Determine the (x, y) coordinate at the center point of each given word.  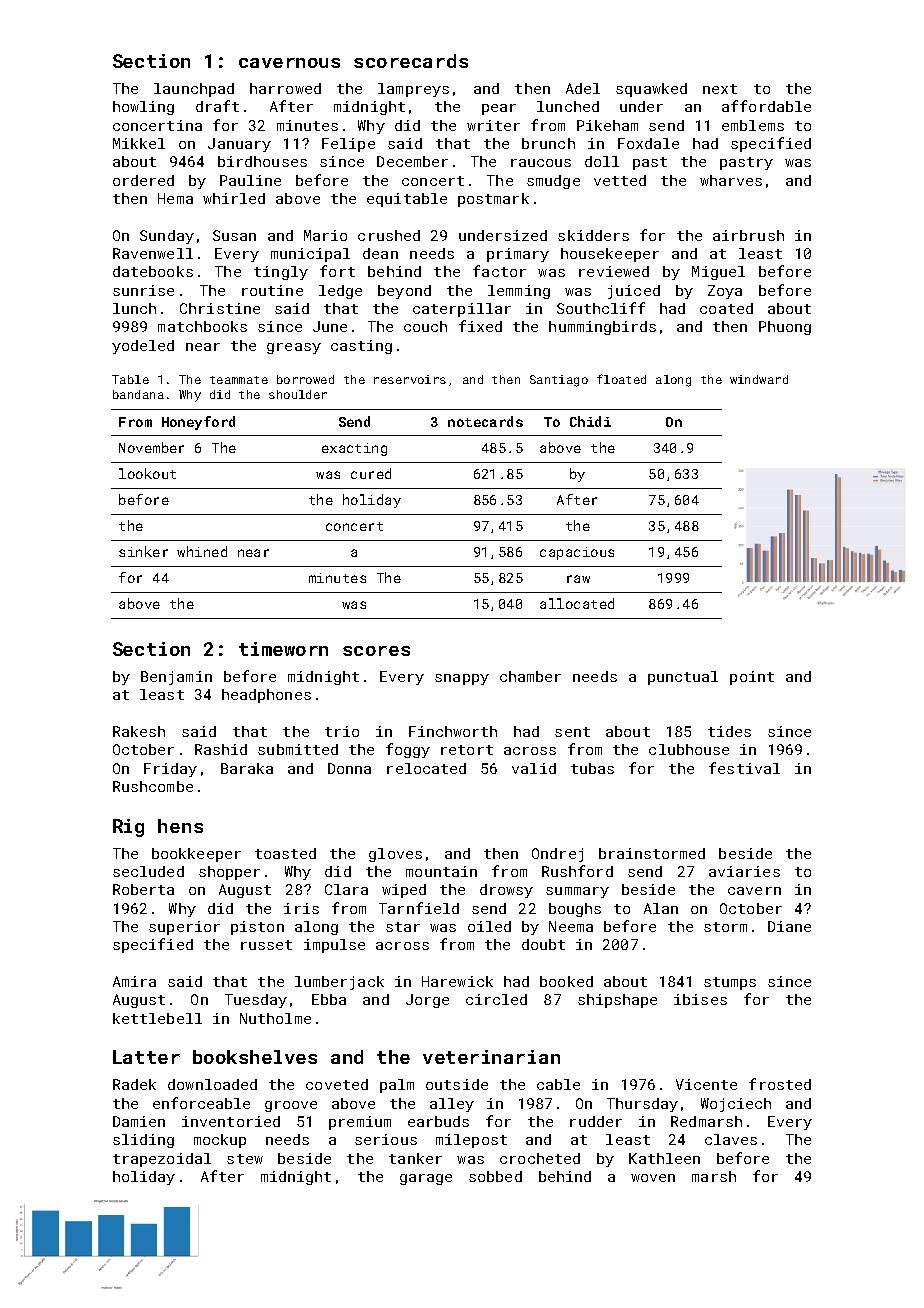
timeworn (283, 649)
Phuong (785, 328)
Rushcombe (153, 786)
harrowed (285, 88)
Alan (661, 908)
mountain (441, 871)
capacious (577, 553)
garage (426, 1179)
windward (759, 379)
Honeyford (198, 423)
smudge (553, 182)
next (720, 89)
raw (578, 579)
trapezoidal (162, 1160)
